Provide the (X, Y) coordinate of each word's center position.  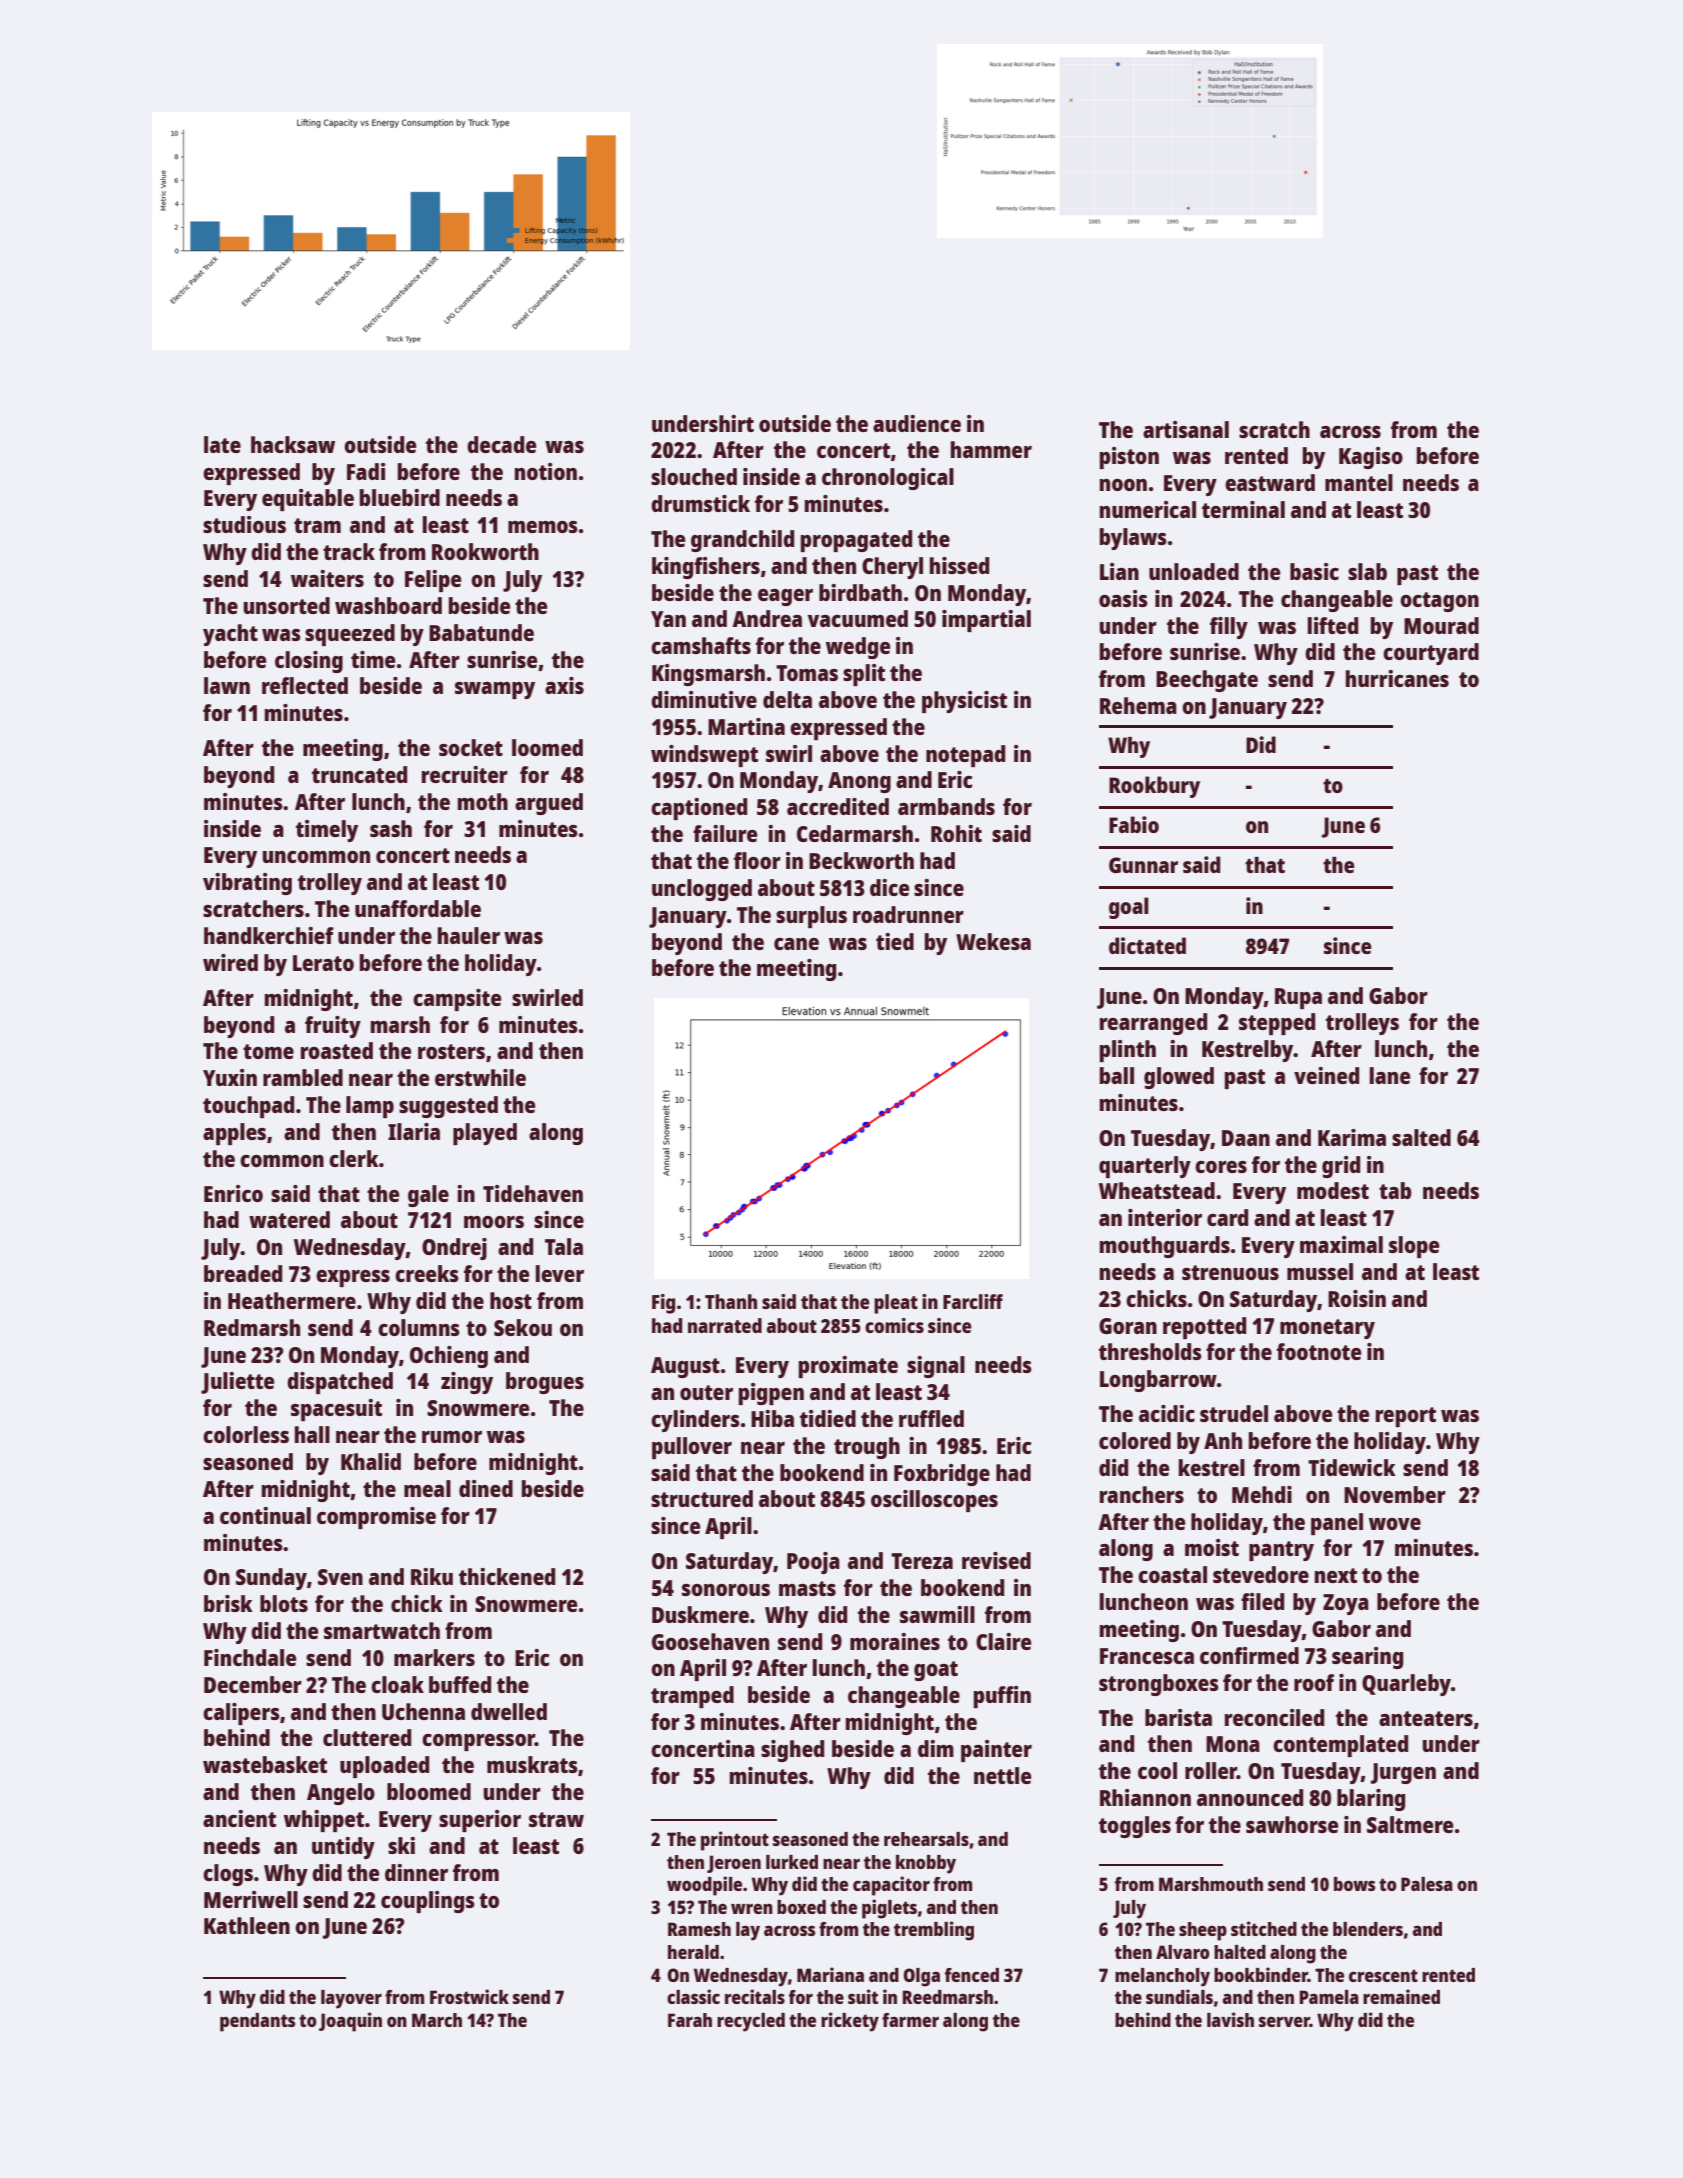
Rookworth (485, 551)
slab (1367, 571)
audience (917, 423)
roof (1314, 1682)
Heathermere (292, 1300)
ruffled (931, 1418)
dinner (416, 1872)
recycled (751, 2022)
